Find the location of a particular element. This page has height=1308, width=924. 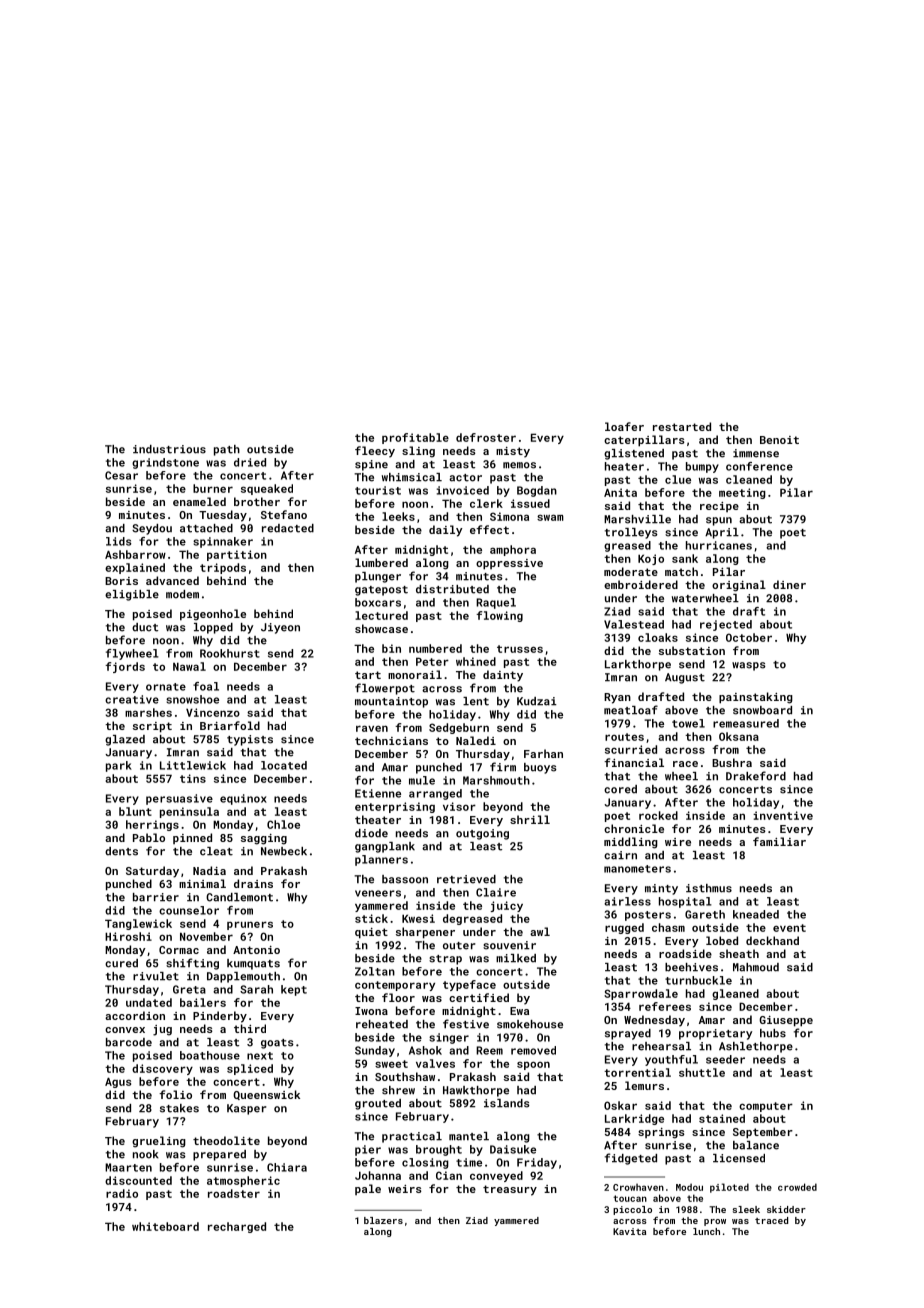

blazers is located at coordinates (383, 1220).
